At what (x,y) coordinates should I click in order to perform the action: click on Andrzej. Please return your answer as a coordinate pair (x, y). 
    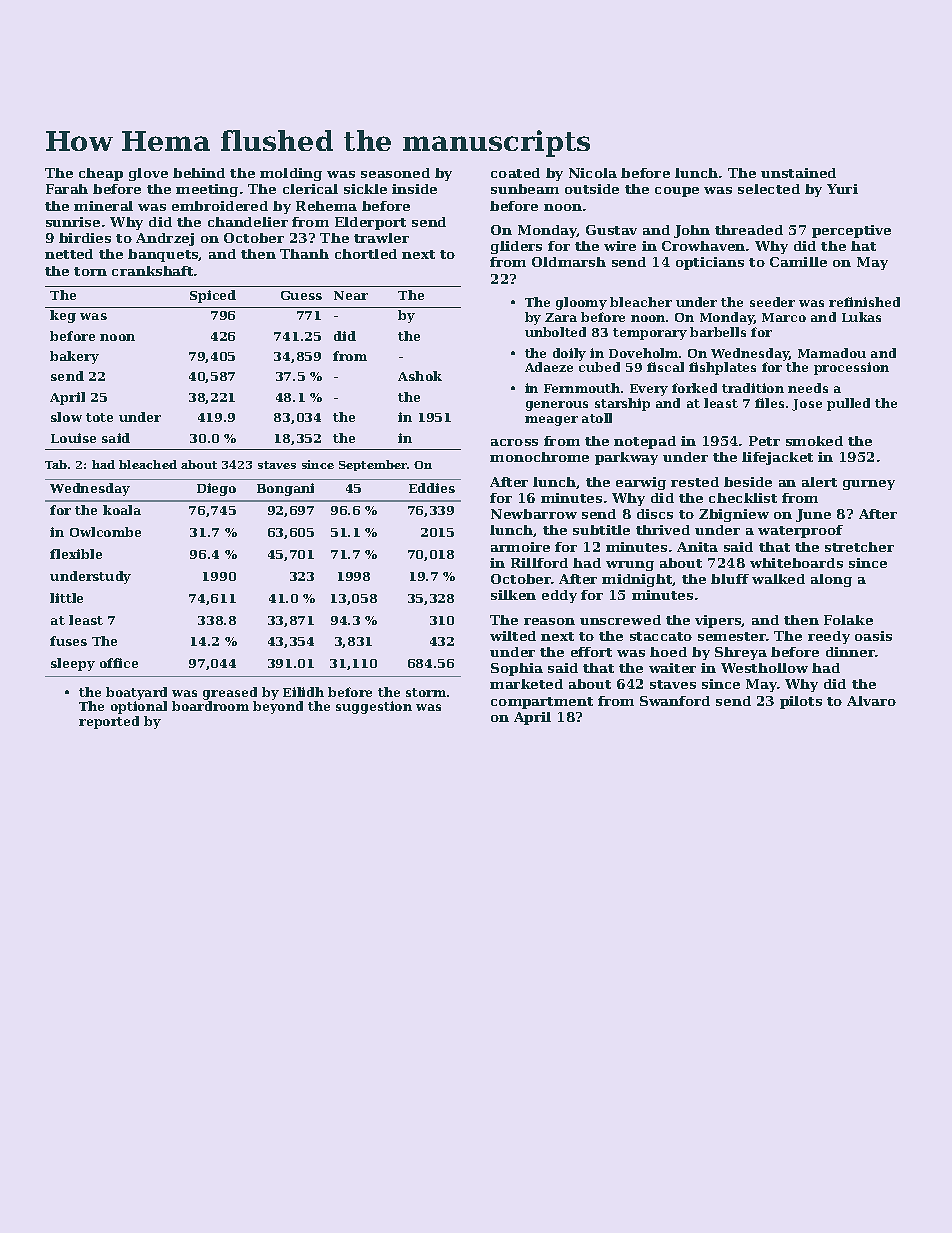
    Looking at the image, I should click on (165, 239).
